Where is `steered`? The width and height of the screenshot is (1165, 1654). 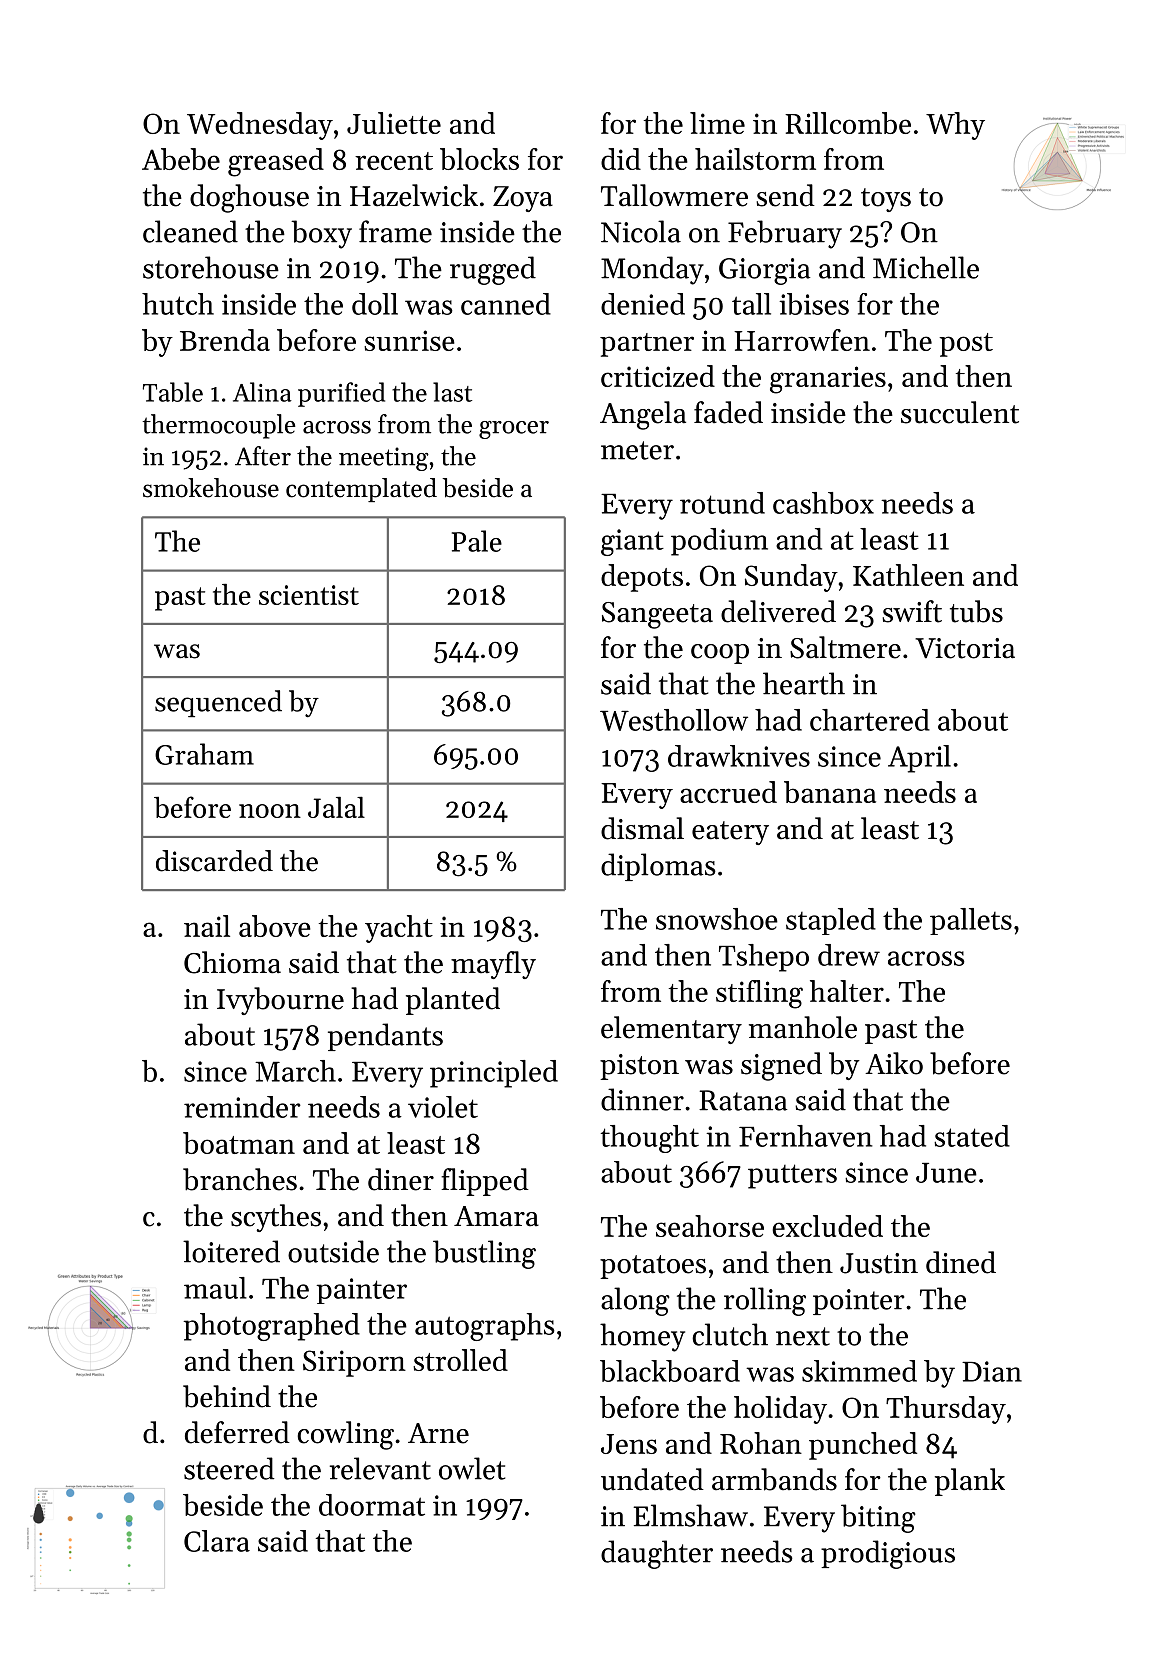
steered is located at coordinates (229, 1468).
